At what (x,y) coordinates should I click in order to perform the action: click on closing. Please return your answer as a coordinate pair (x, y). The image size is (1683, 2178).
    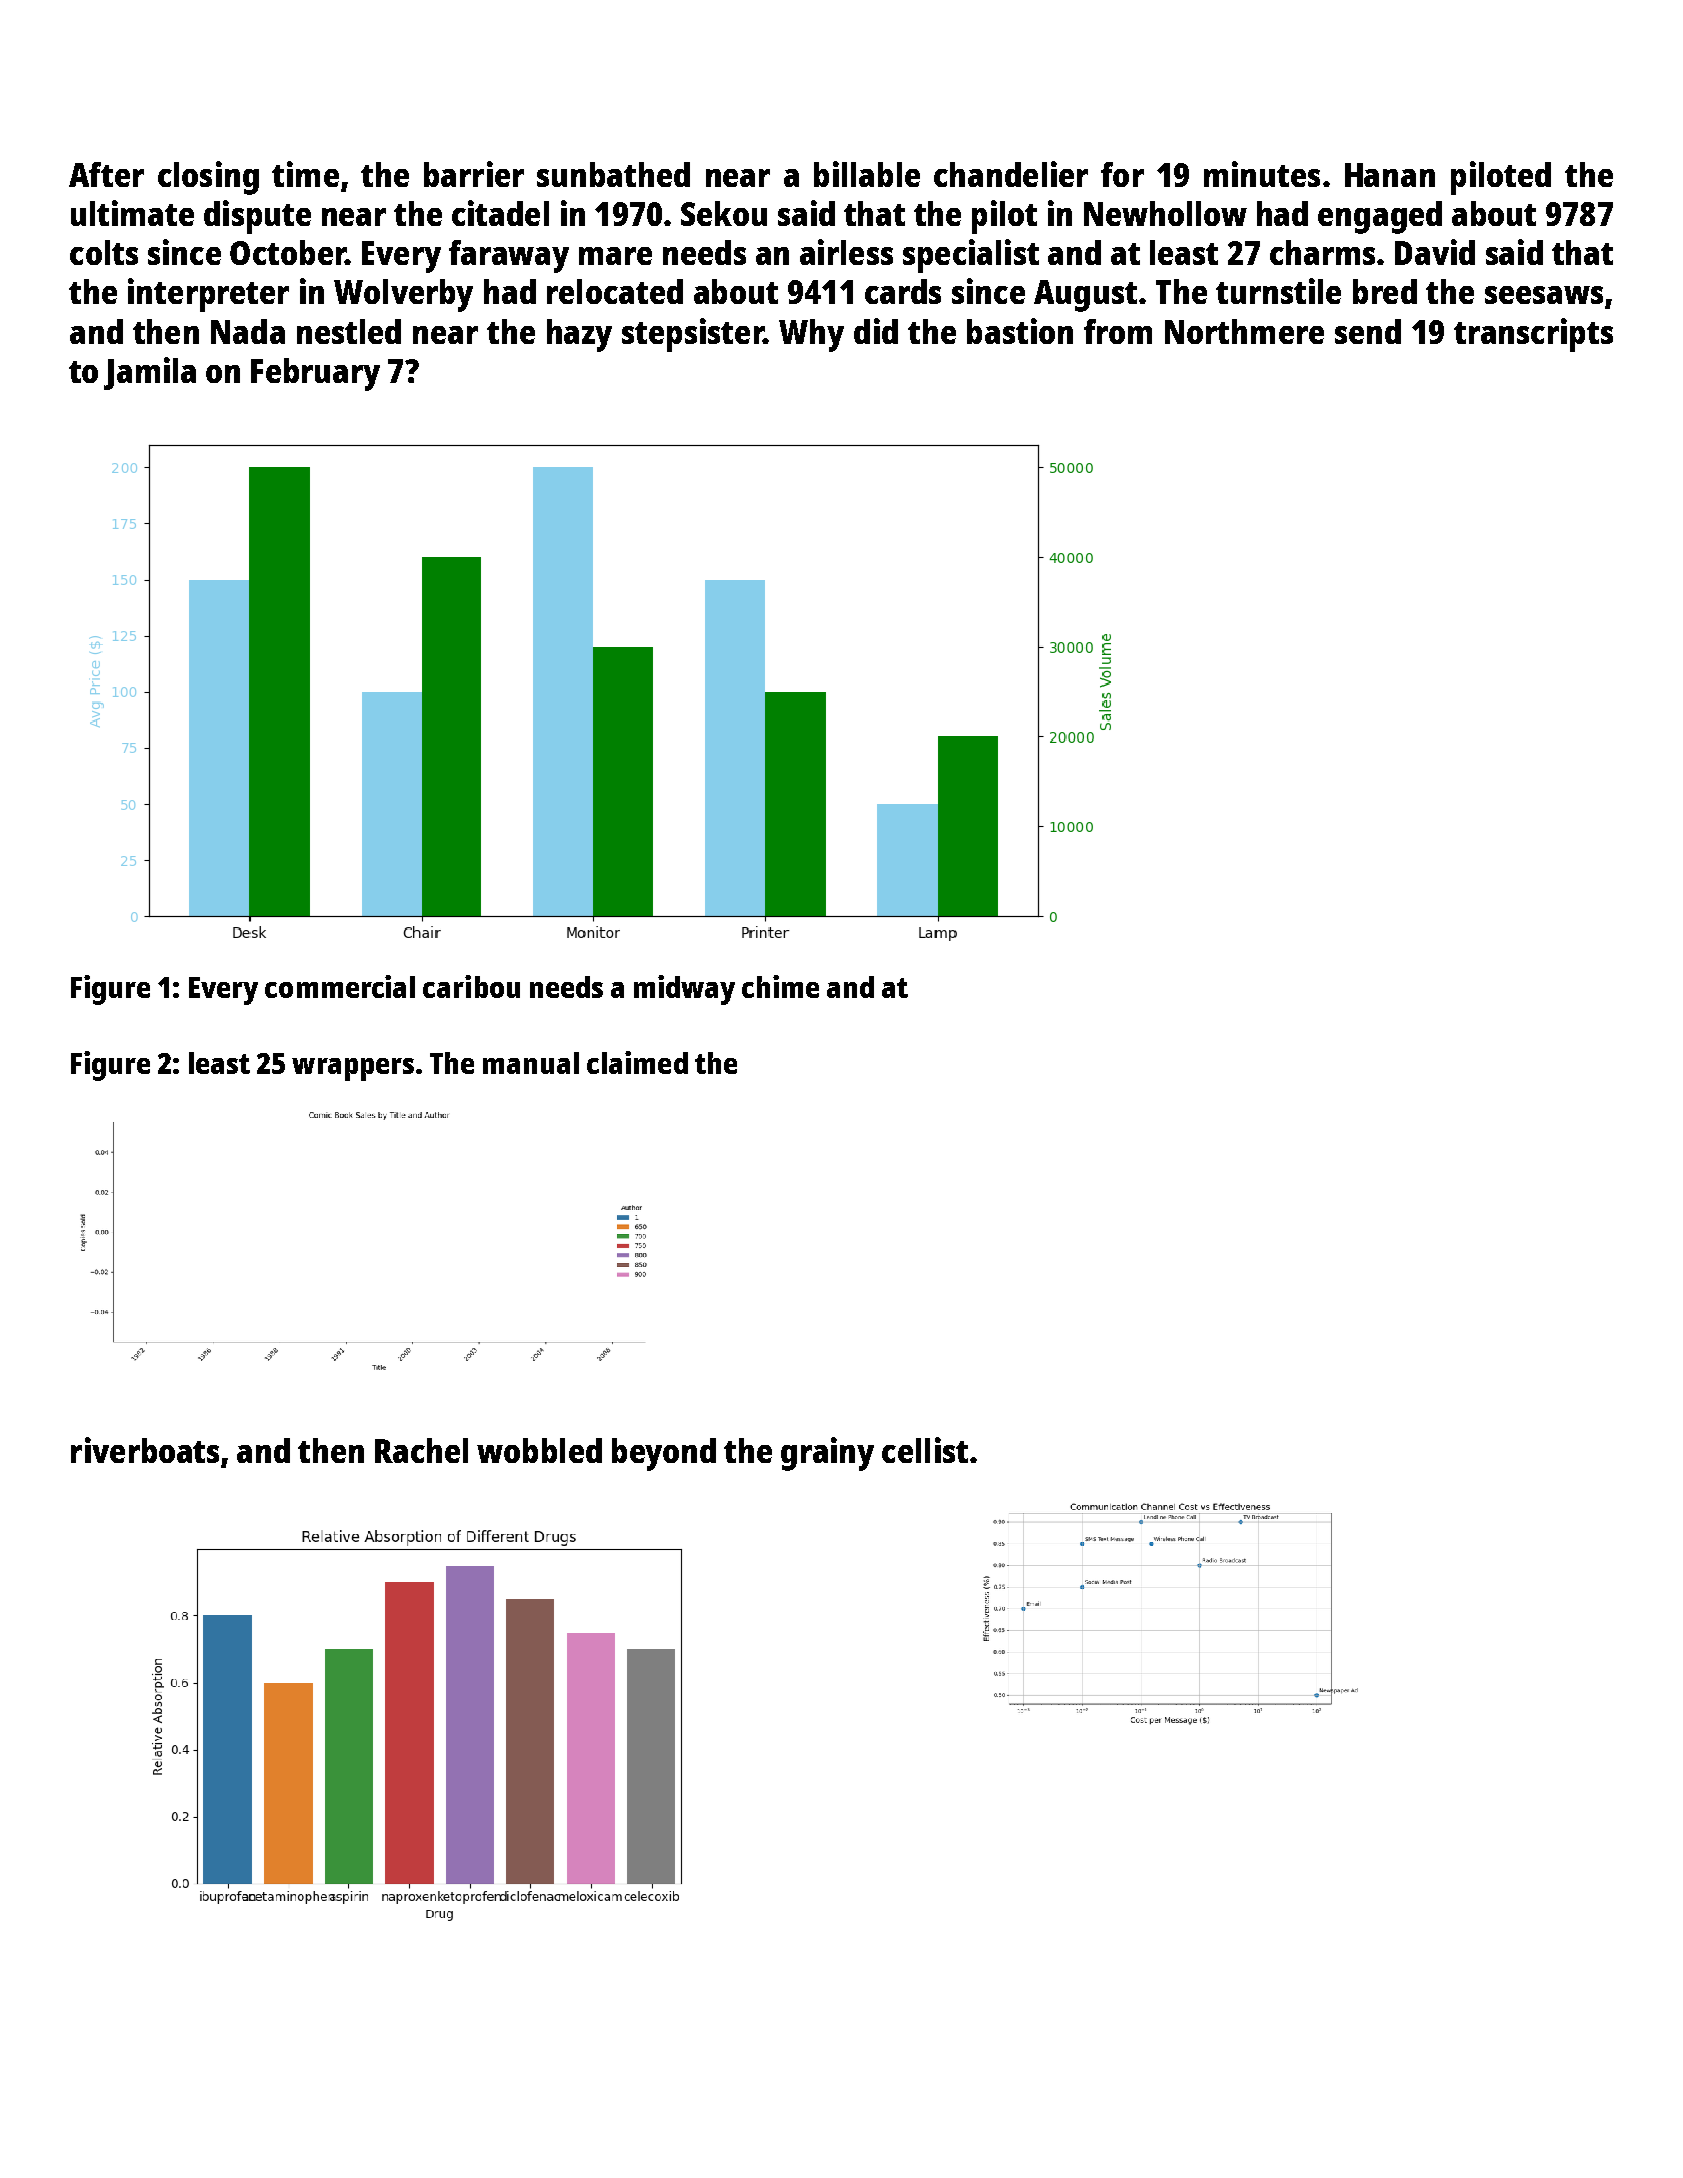
    Looking at the image, I should click on (208, 178).
